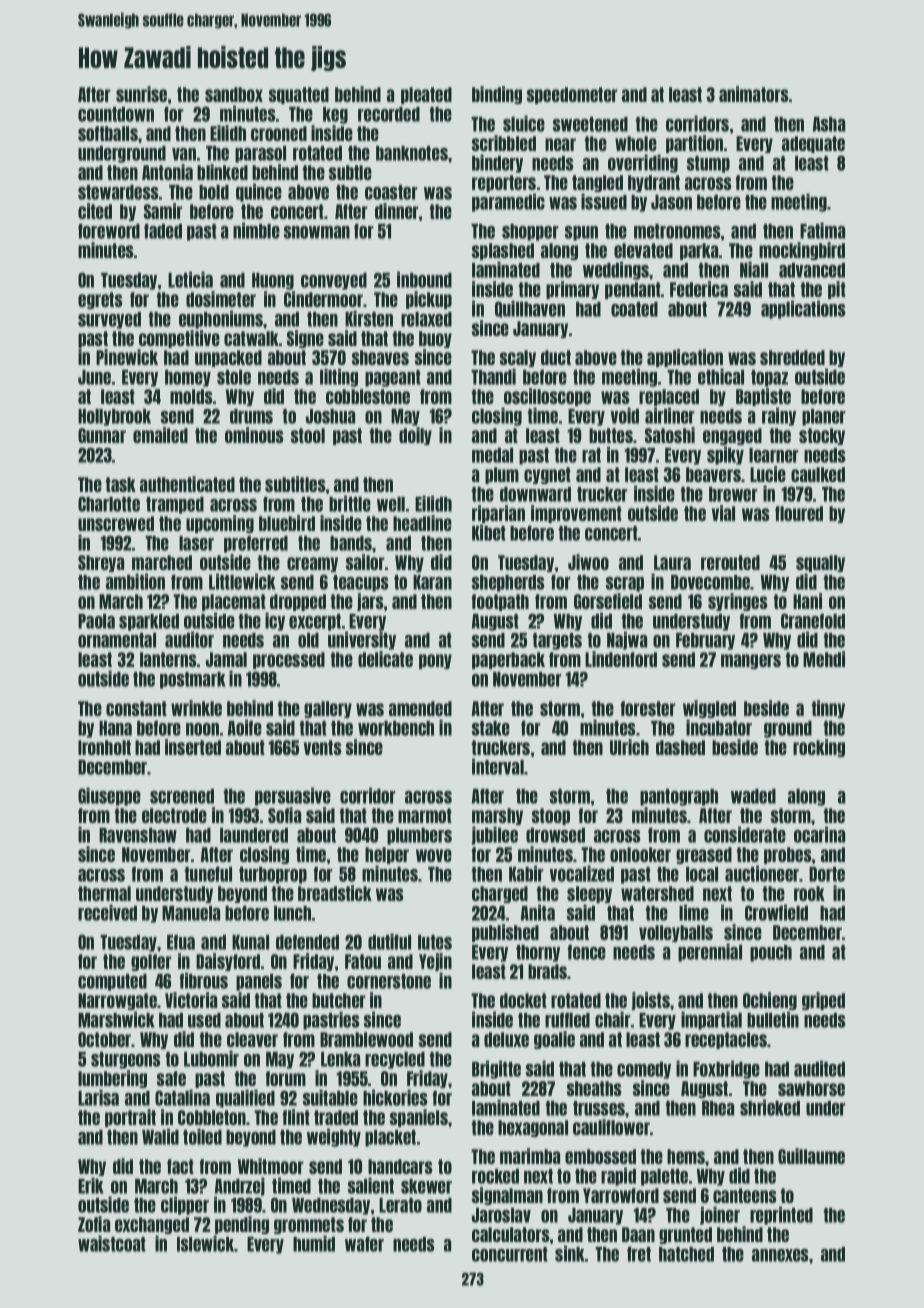 Image resolution: width=924 pixels, height=1308 pixels. I want to click on learner, so click(774, 455).
